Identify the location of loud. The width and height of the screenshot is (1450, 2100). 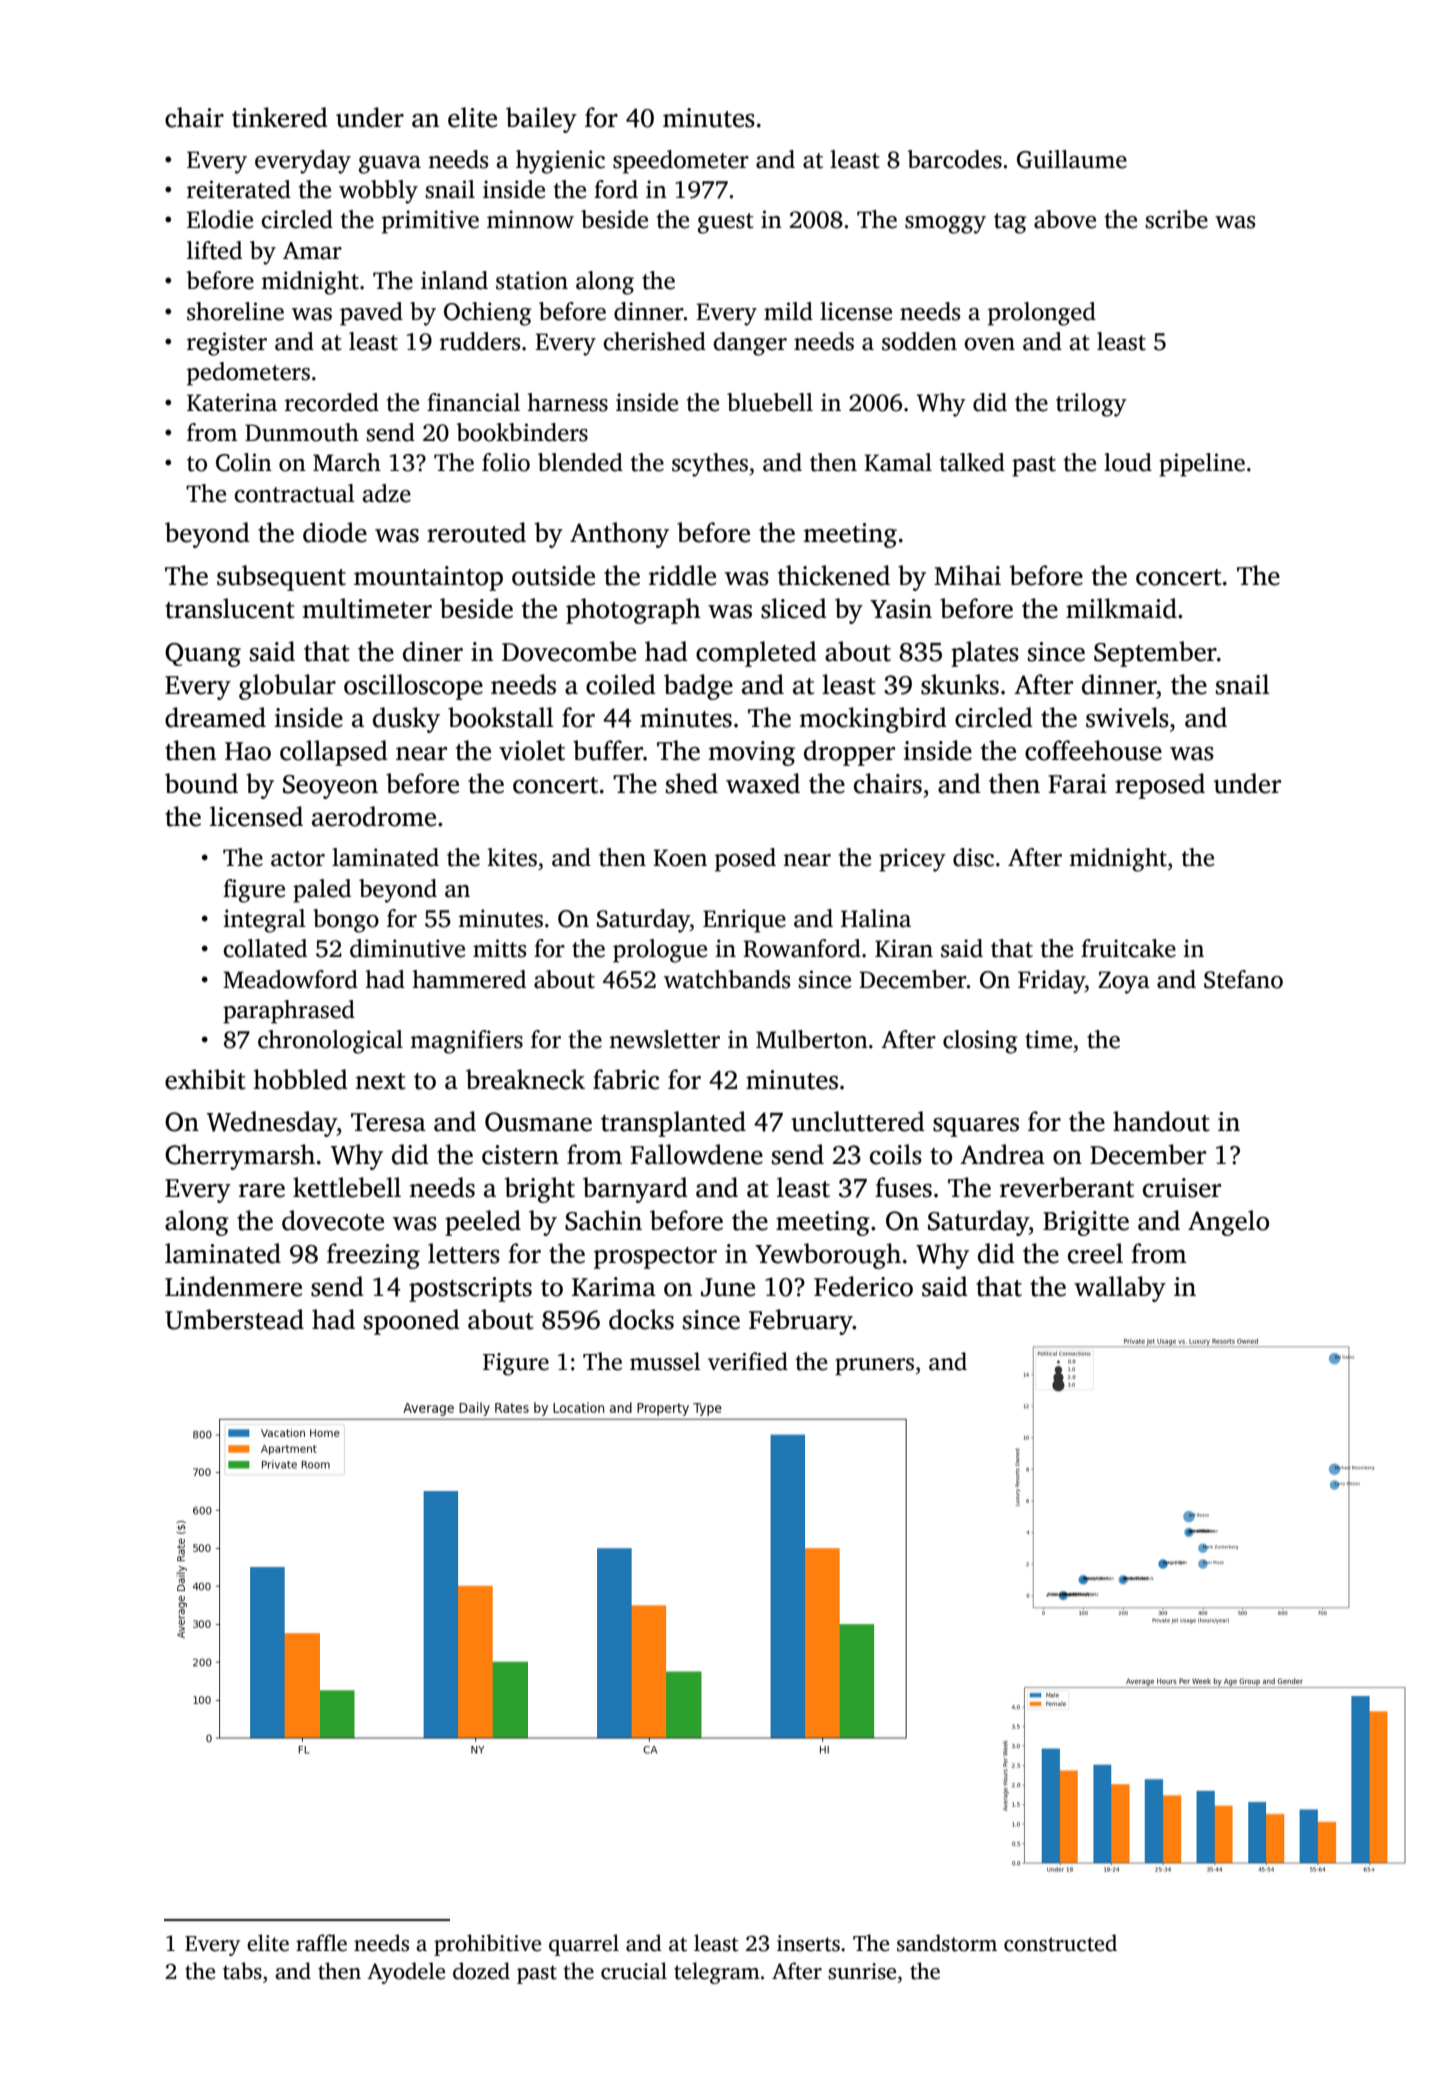
(1128, 462).
